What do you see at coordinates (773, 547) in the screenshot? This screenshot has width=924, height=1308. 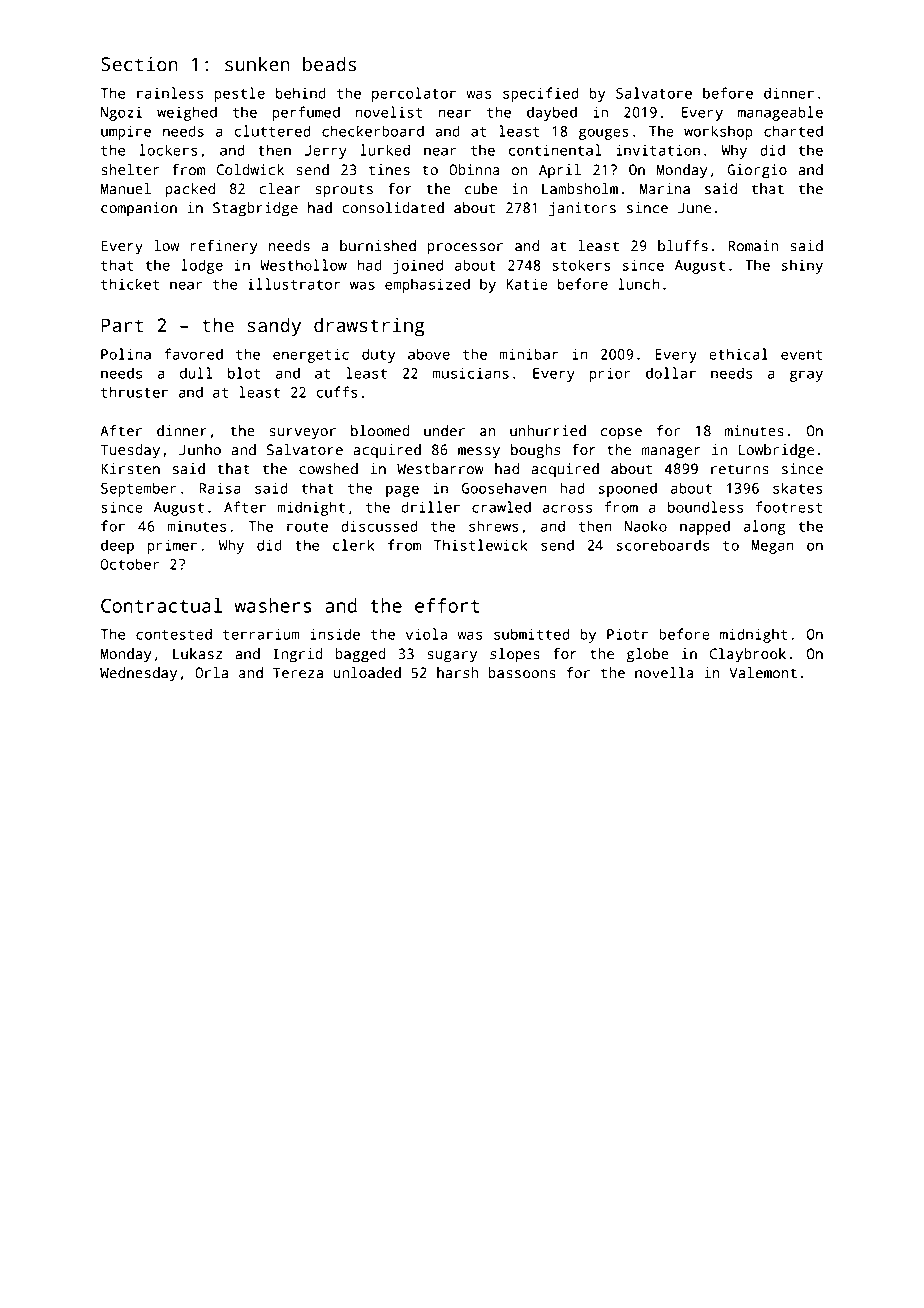 I see `Megan` at bounding box center [773, 547].
